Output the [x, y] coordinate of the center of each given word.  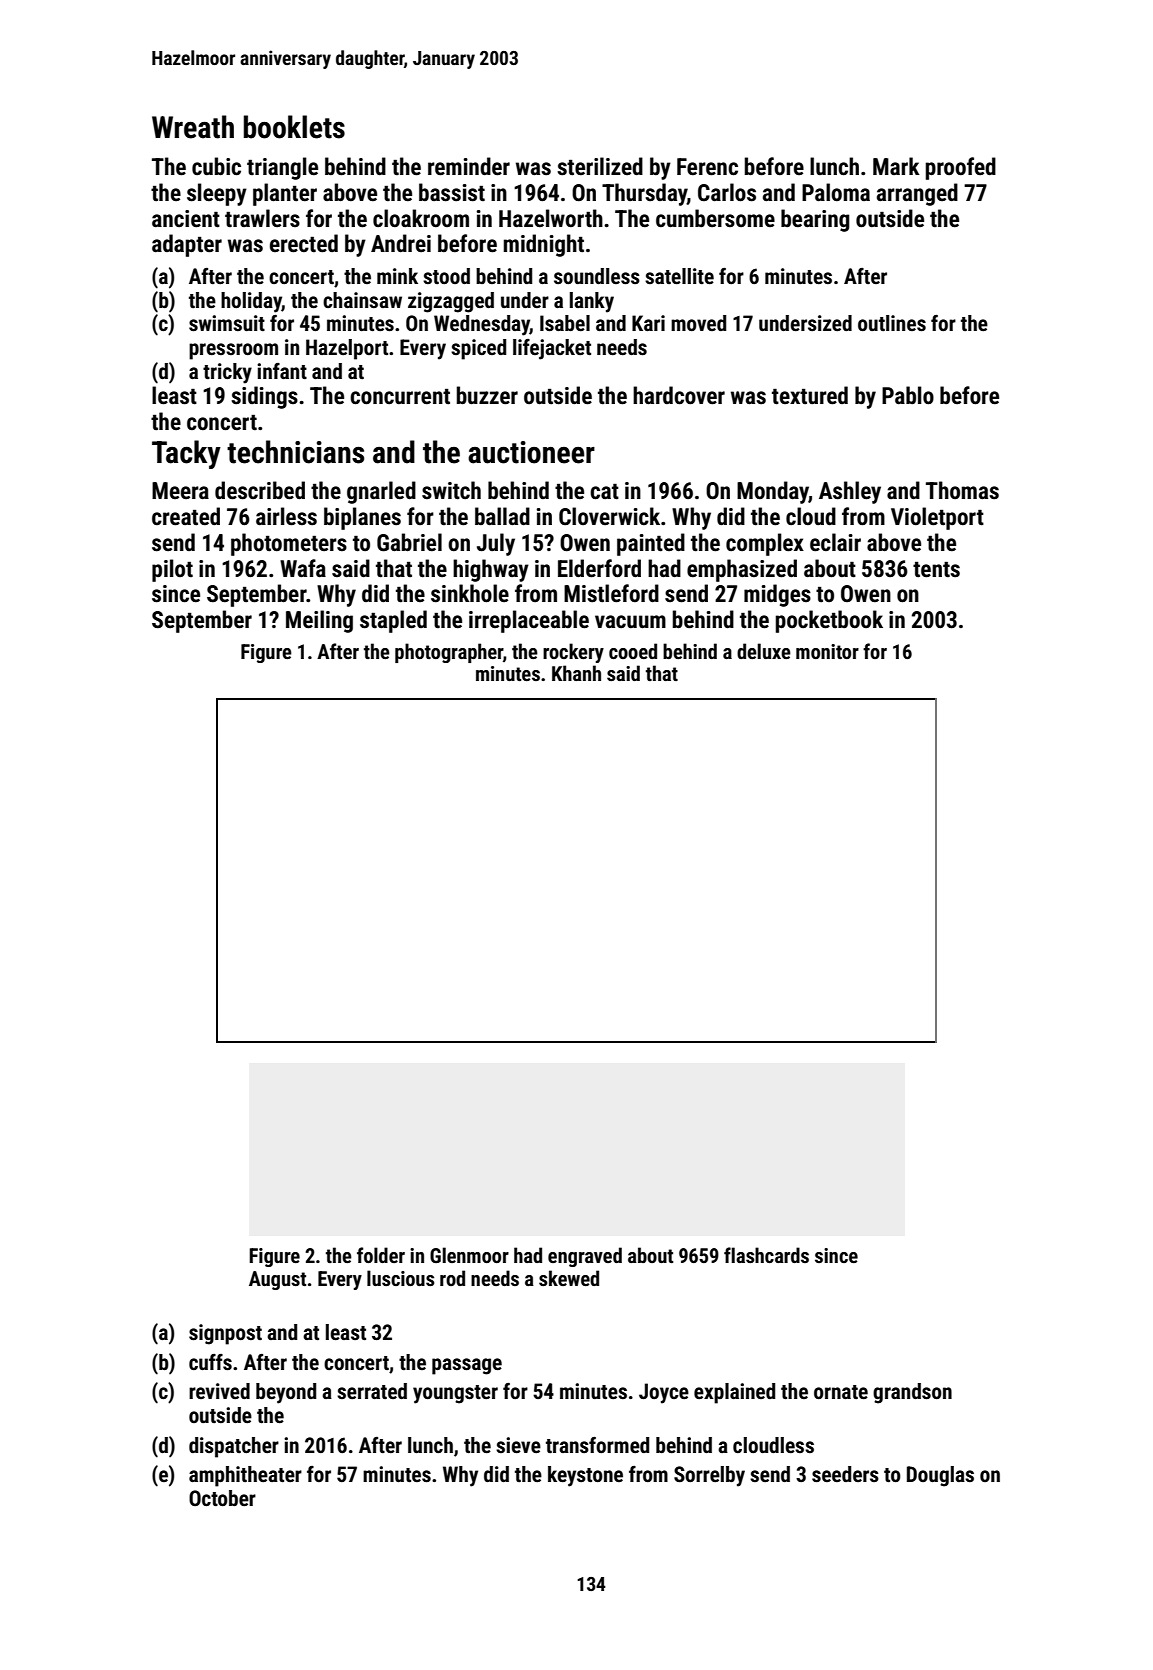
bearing [815, 220]
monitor [827, 651]
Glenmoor [469, 1255]
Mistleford [611, 593]
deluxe [764, 651]
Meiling [319, 621]
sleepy [217, 194]
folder [381, 1255]
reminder [469, 166]
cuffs [210, 1362]
